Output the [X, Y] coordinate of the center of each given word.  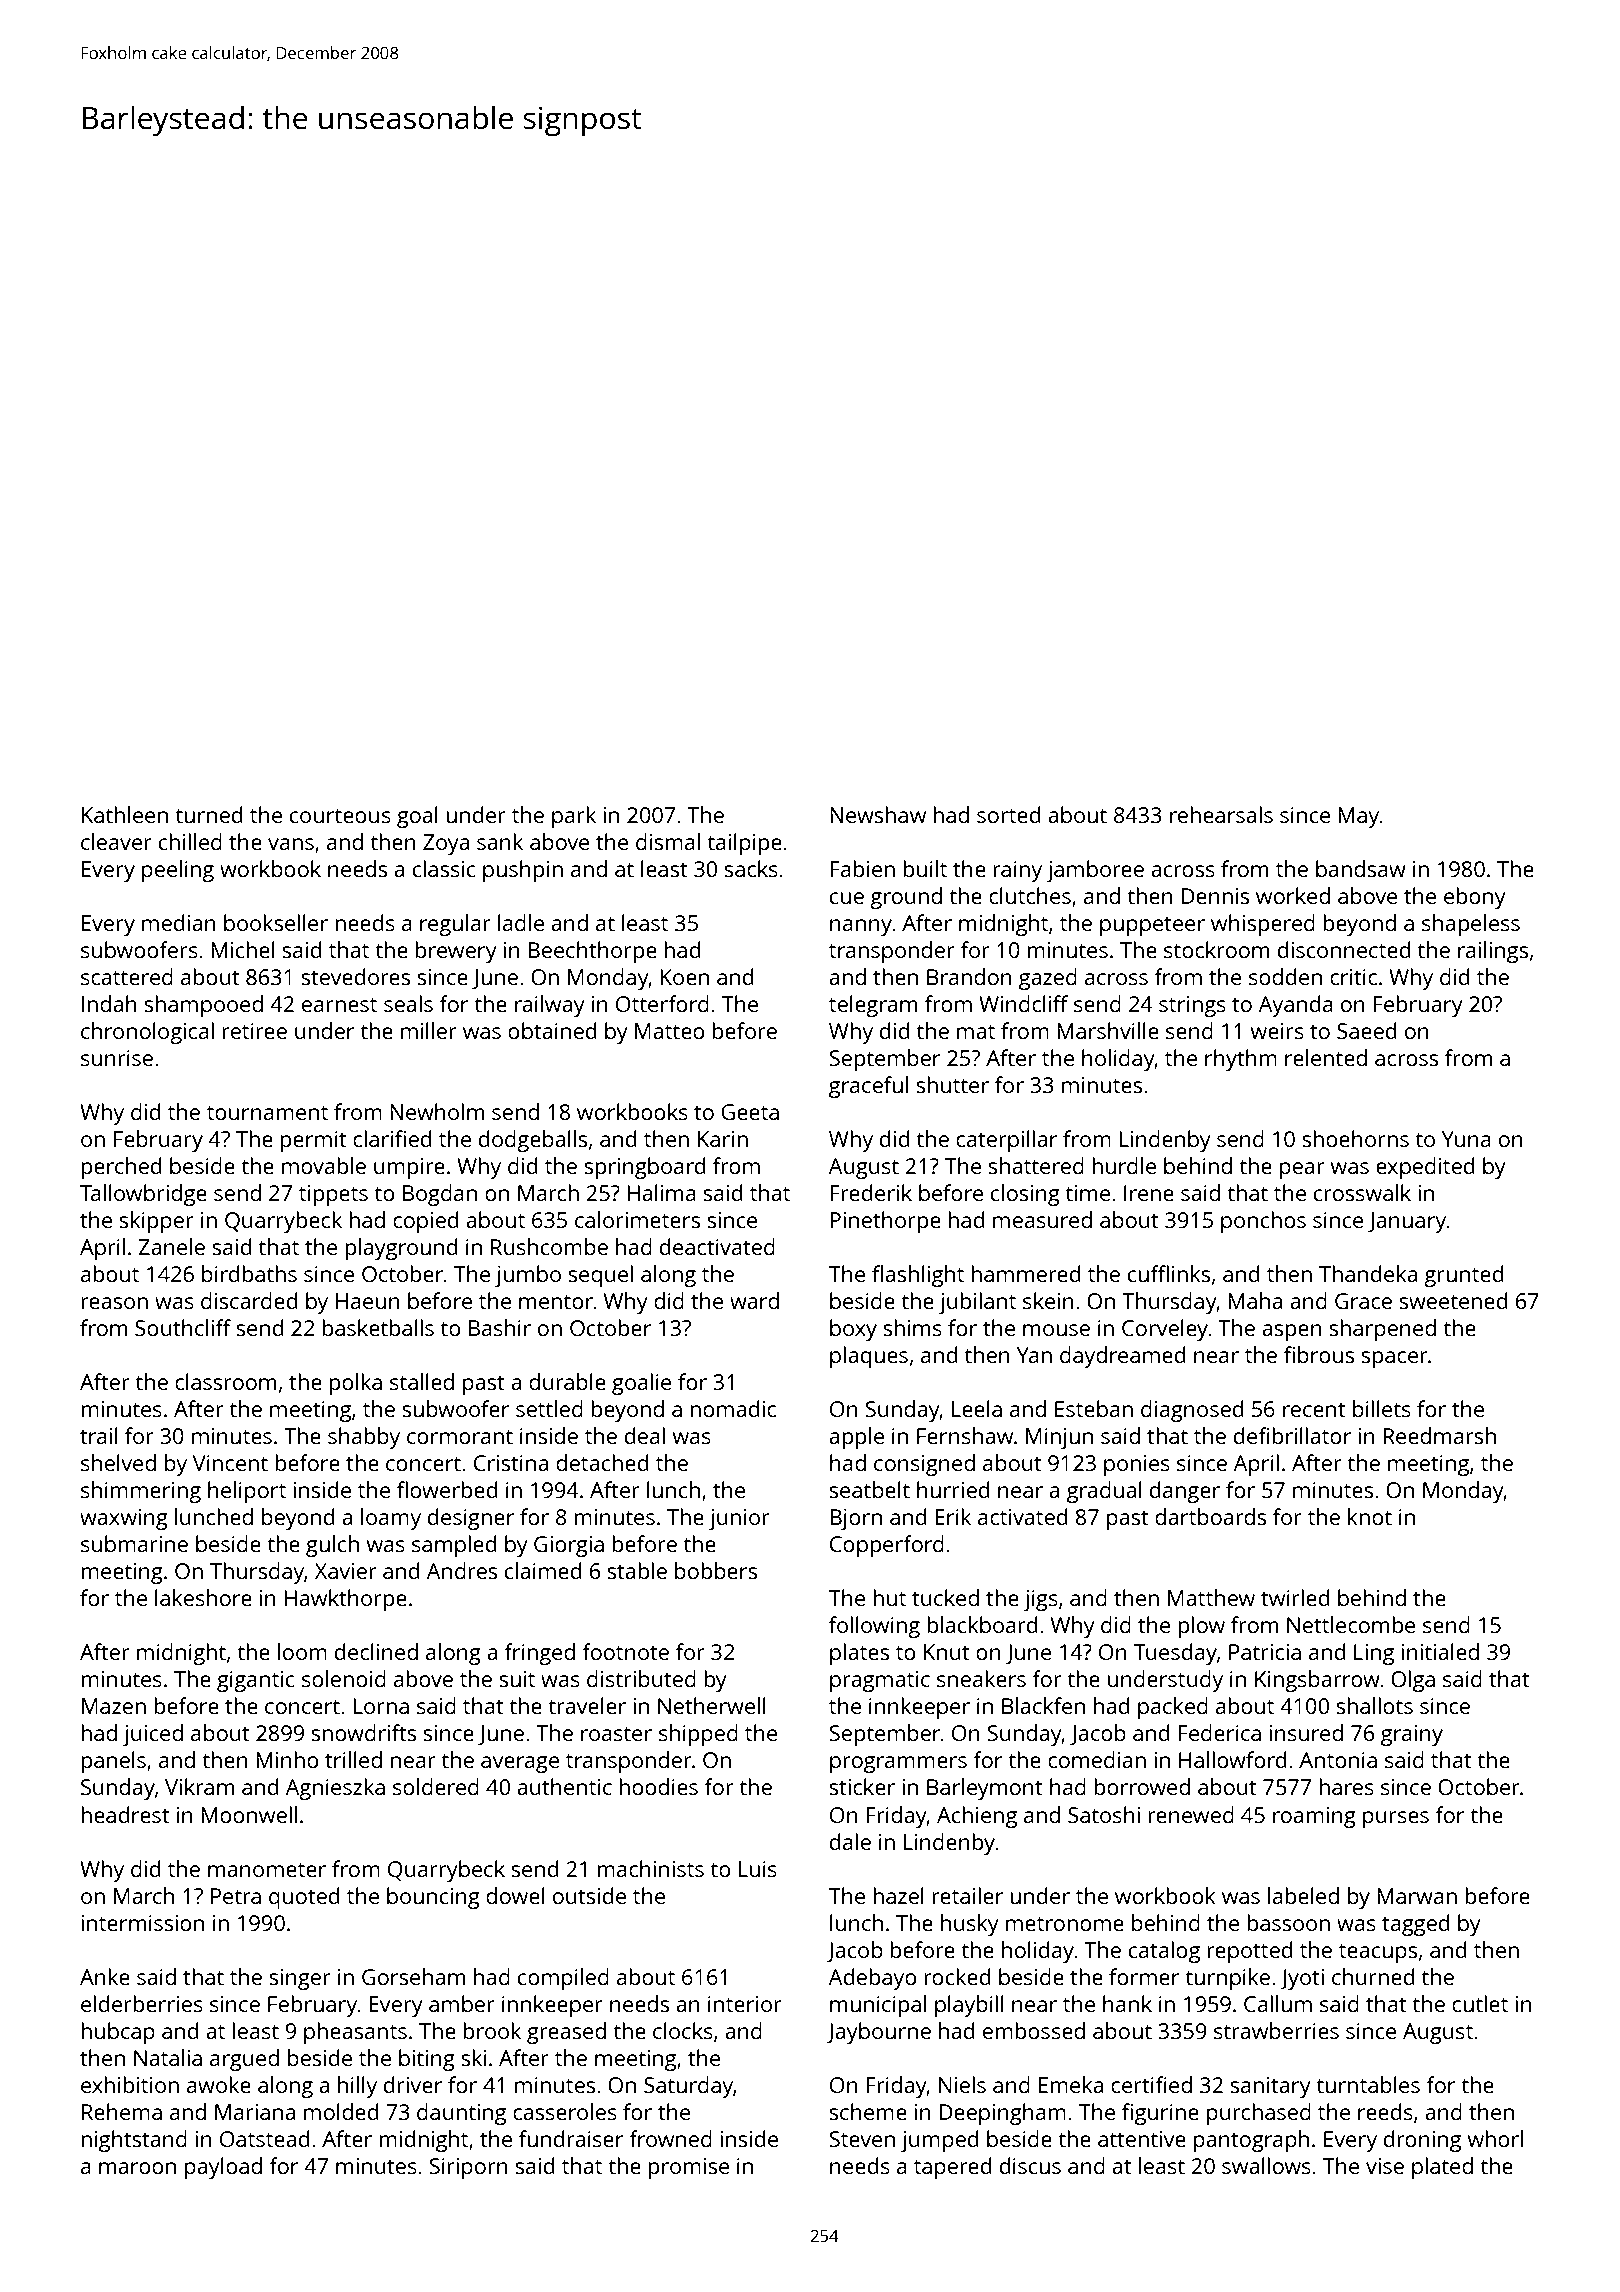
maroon [137, 2168]
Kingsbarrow [1317, 1681]
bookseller [276, 922]
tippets [333, 1195]
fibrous [1319, 1354]
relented [1326, 1057]
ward [754, 1300]
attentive [1142, 2139]
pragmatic [880, 1681]
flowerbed [447, 1489]
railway [550, 1006]
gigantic [256, 1681]
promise [689, 2168]
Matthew [1211, 1597]
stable [637, 1570]
